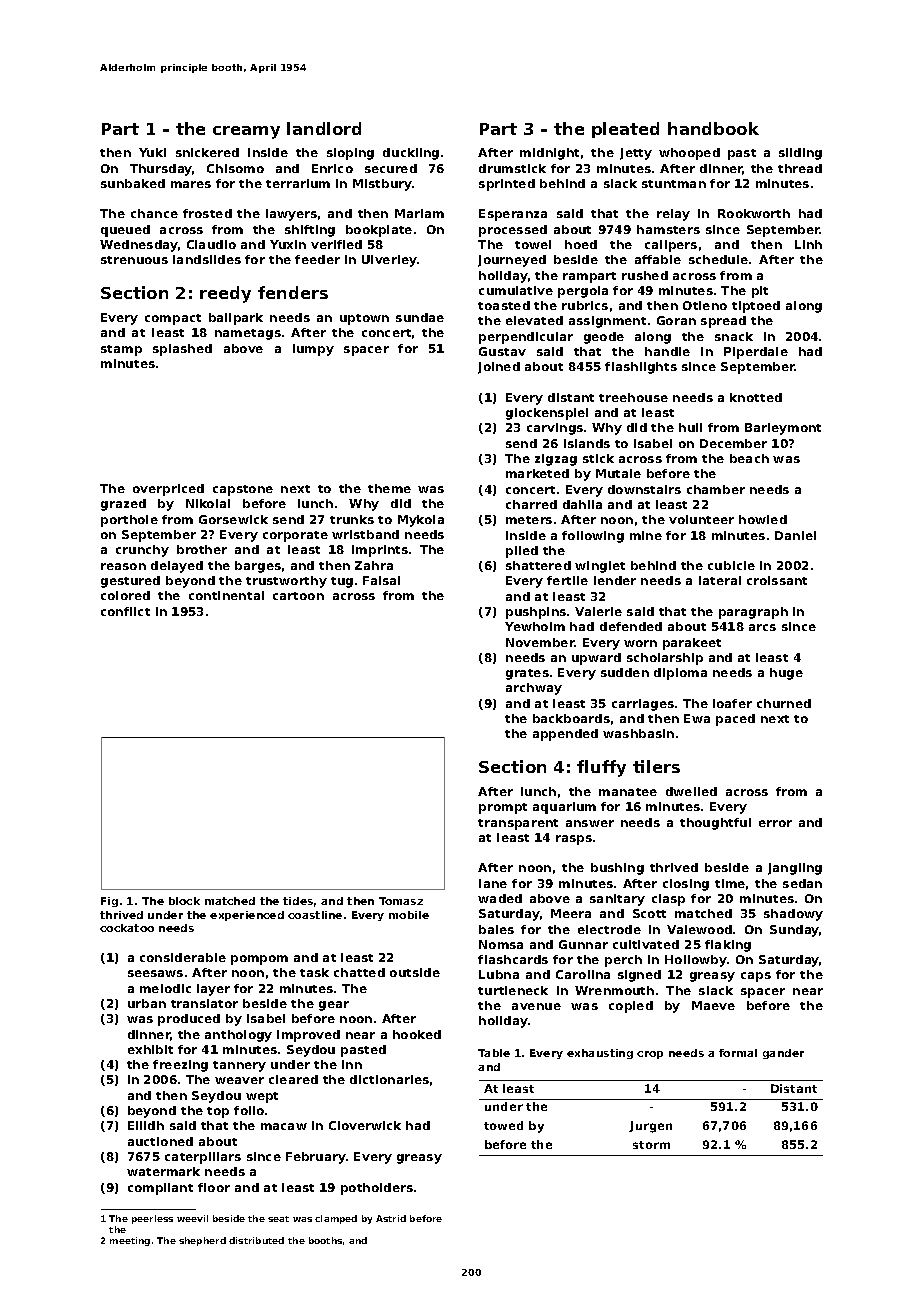 This screenshot has width=924, height=1308. What do you see at coordinates (160, 1189) in the screenshot?
I see `compliant` at bounding box center [160, 1189].
